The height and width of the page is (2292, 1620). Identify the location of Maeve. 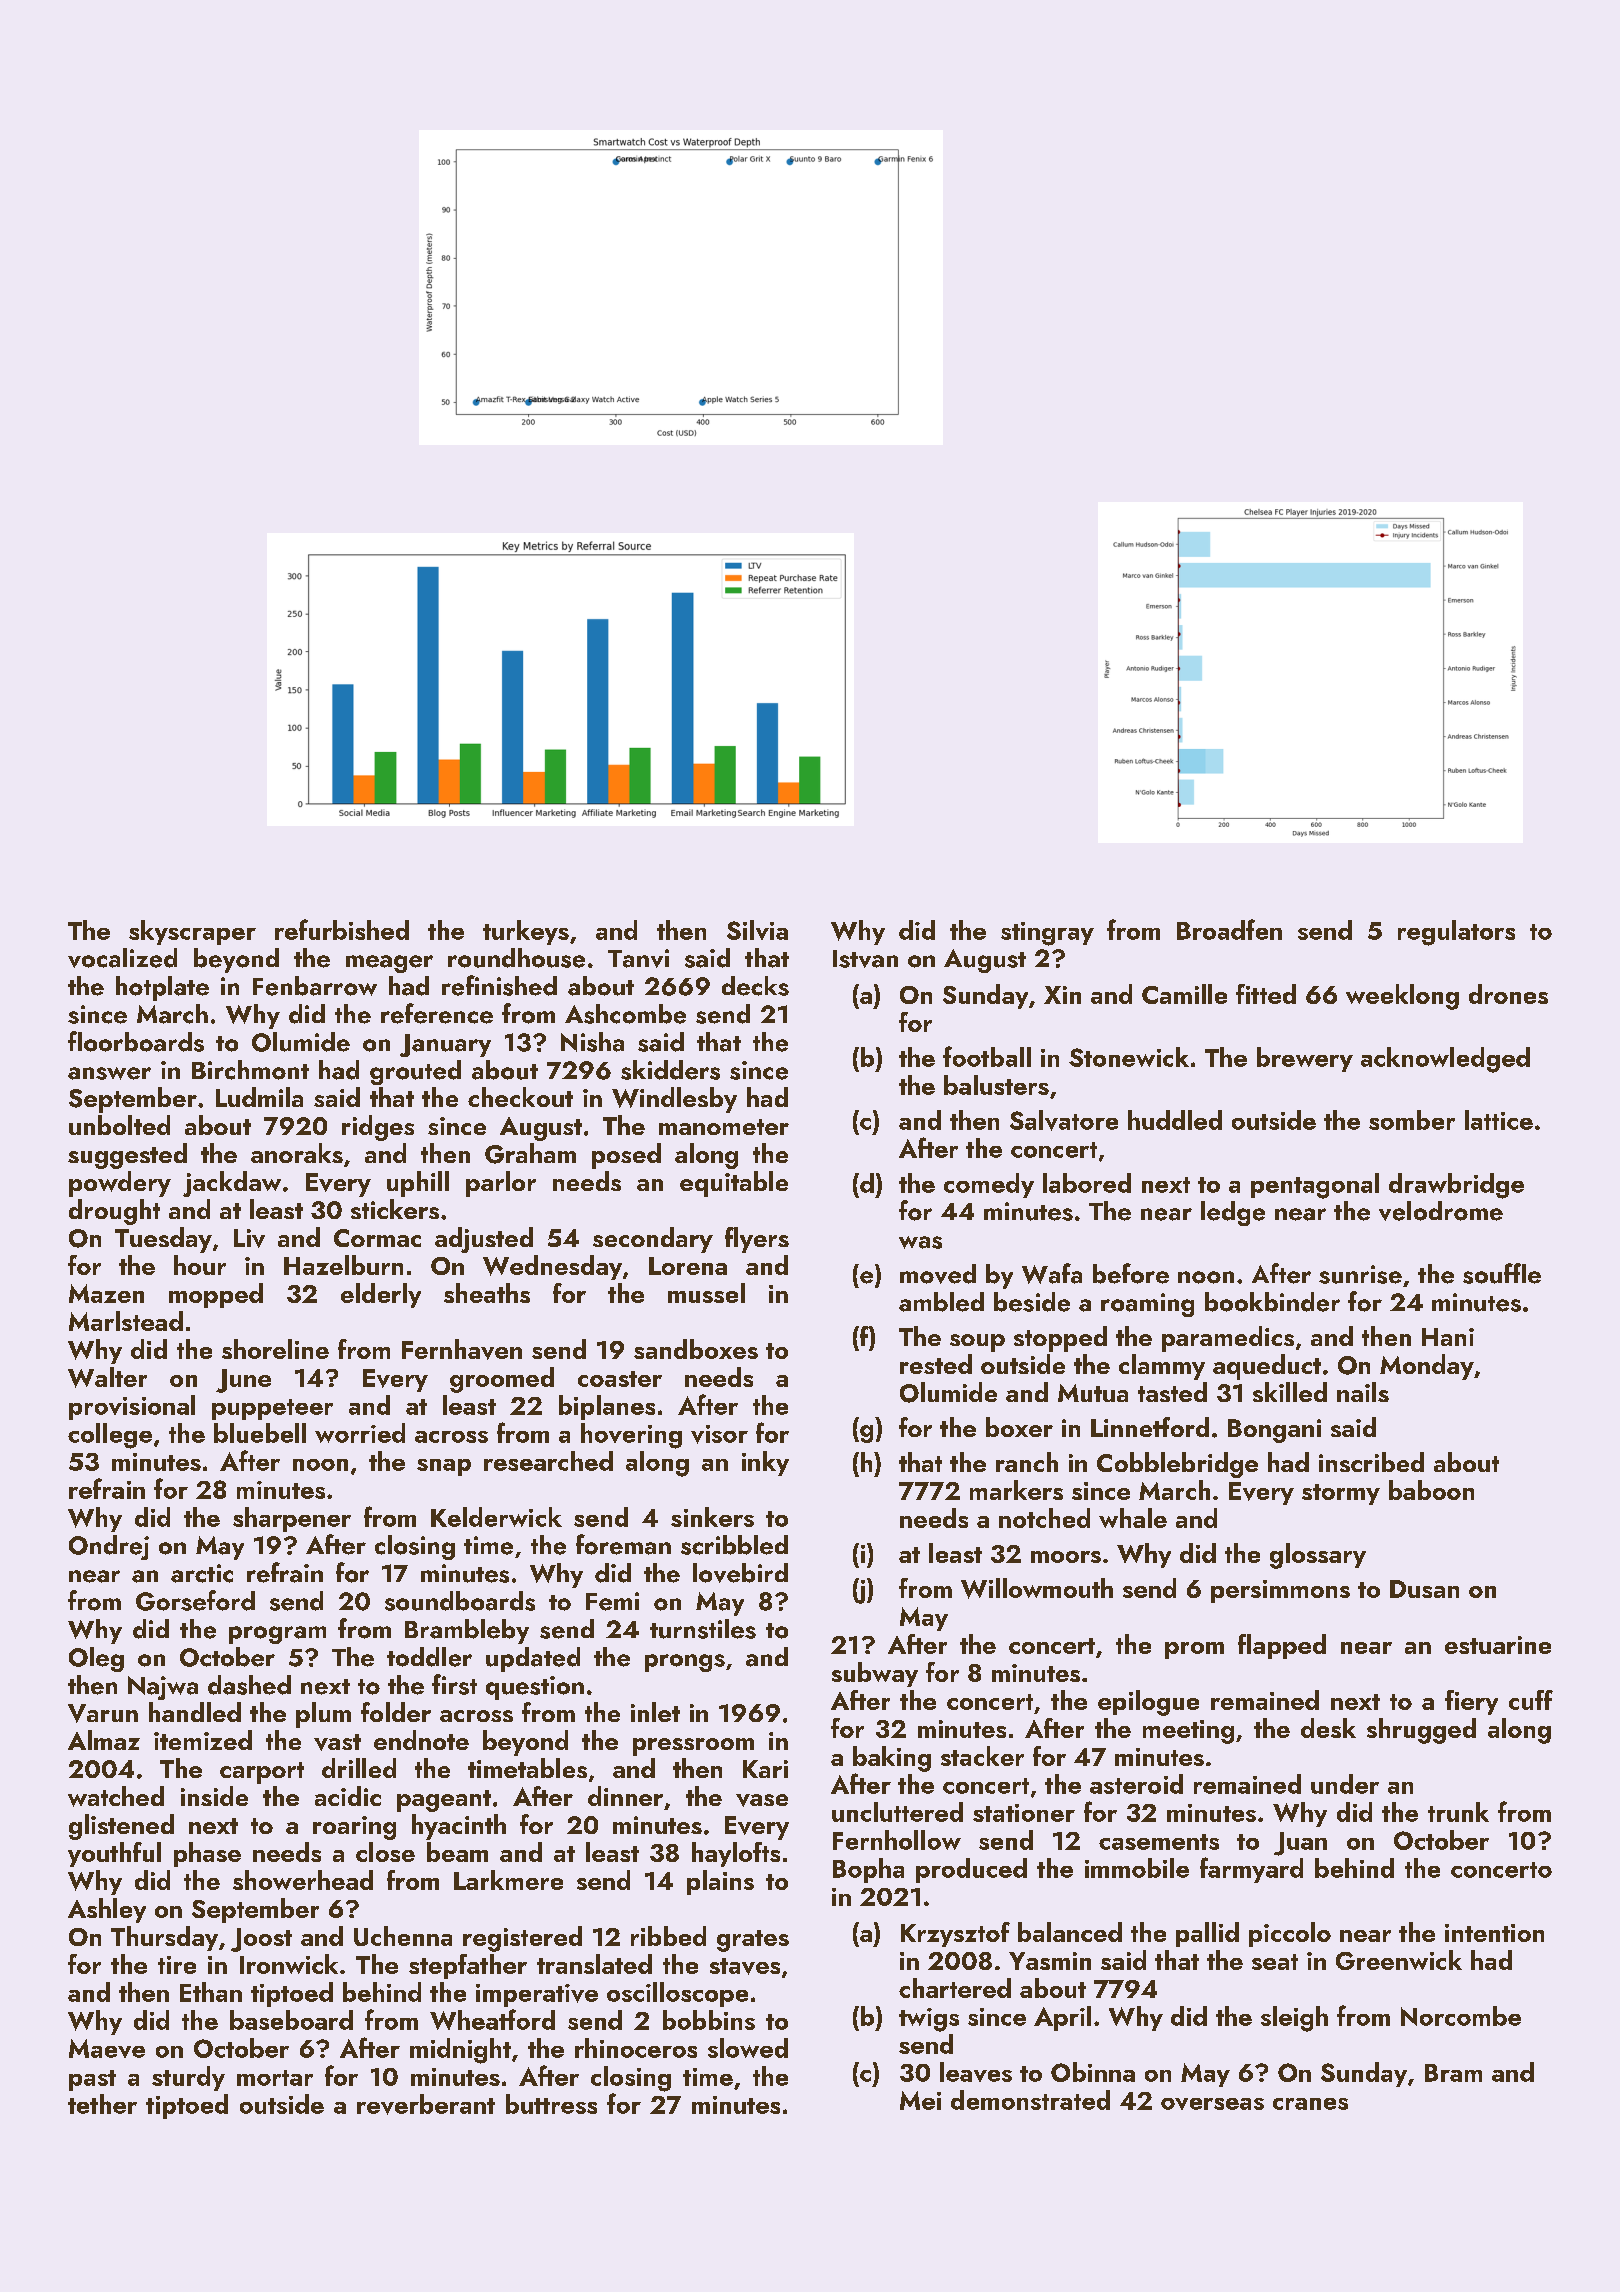
(107, 2048).
